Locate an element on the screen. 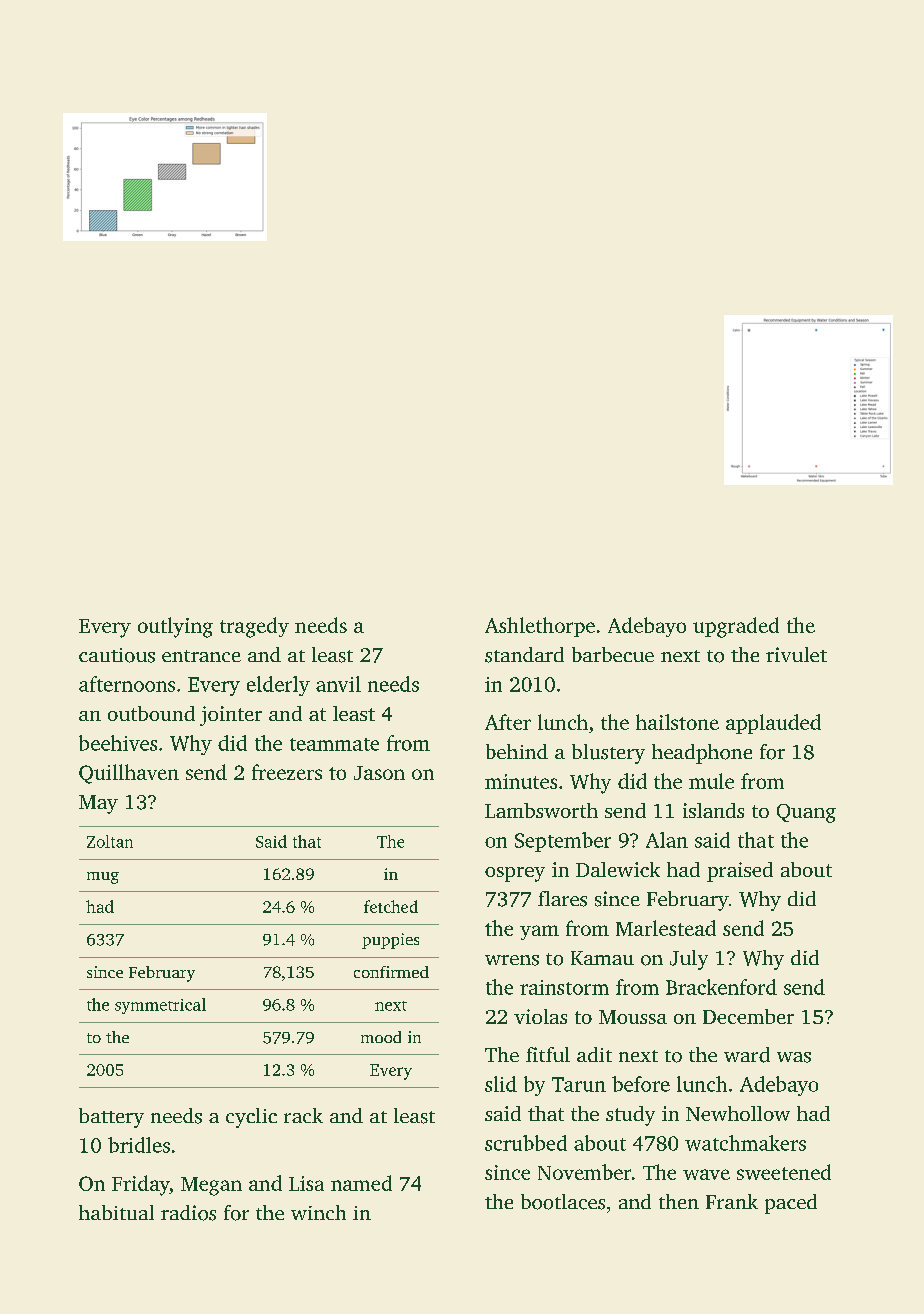 Image resolution: width=924 pixels, height=1314 pixels. Newhollow is located at coordinates (738, 1113).
